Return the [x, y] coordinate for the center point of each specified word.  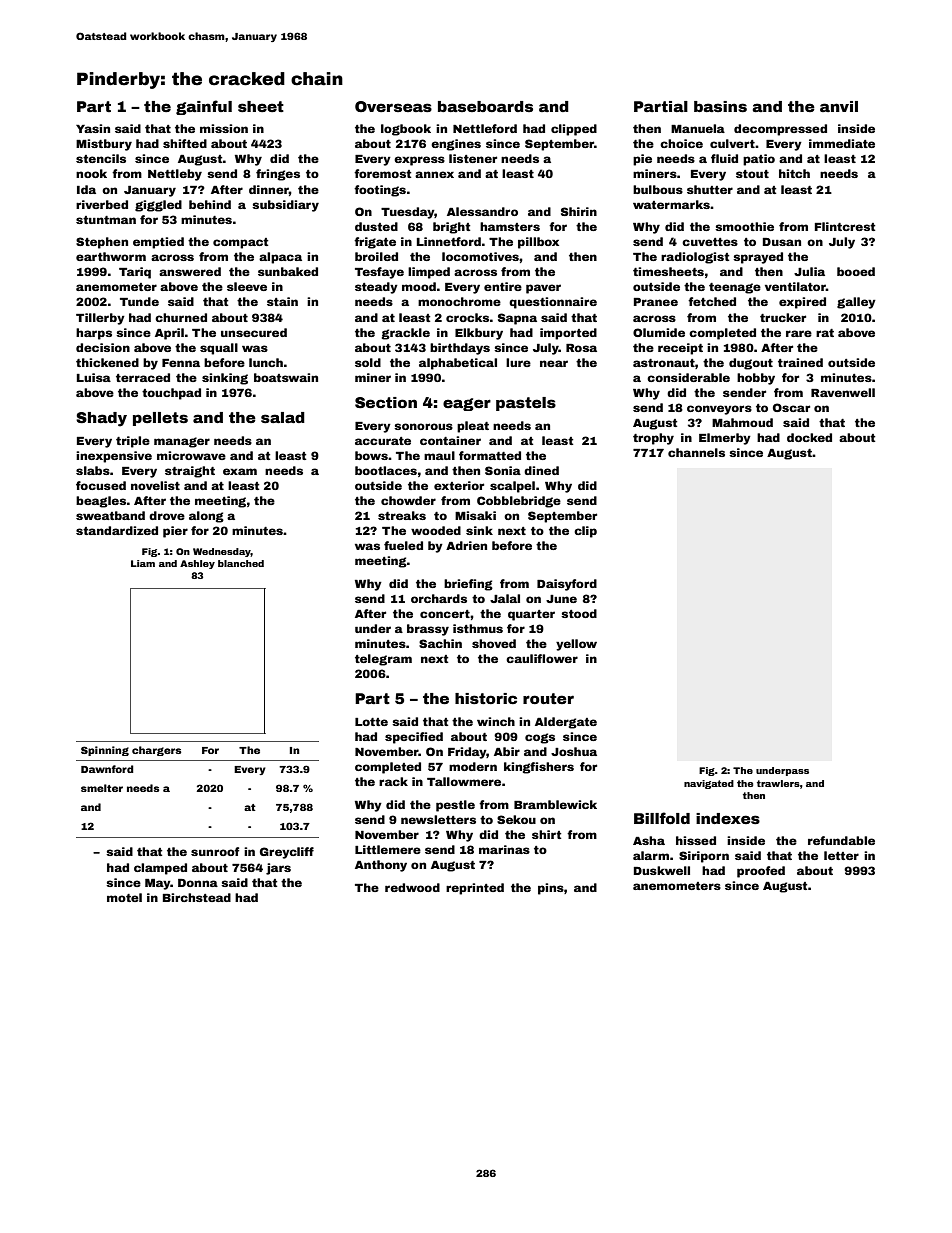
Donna [198, 883]
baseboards [485, 106]
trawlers [778, 783]
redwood [412, 887]
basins [720, 106]
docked [809, 437]
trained [800, 362]
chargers [156, 751]
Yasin [93, 128]
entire [503, 286]
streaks [402, 515]
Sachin [440, 643]
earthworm [111, 256]
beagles [101, 502]
